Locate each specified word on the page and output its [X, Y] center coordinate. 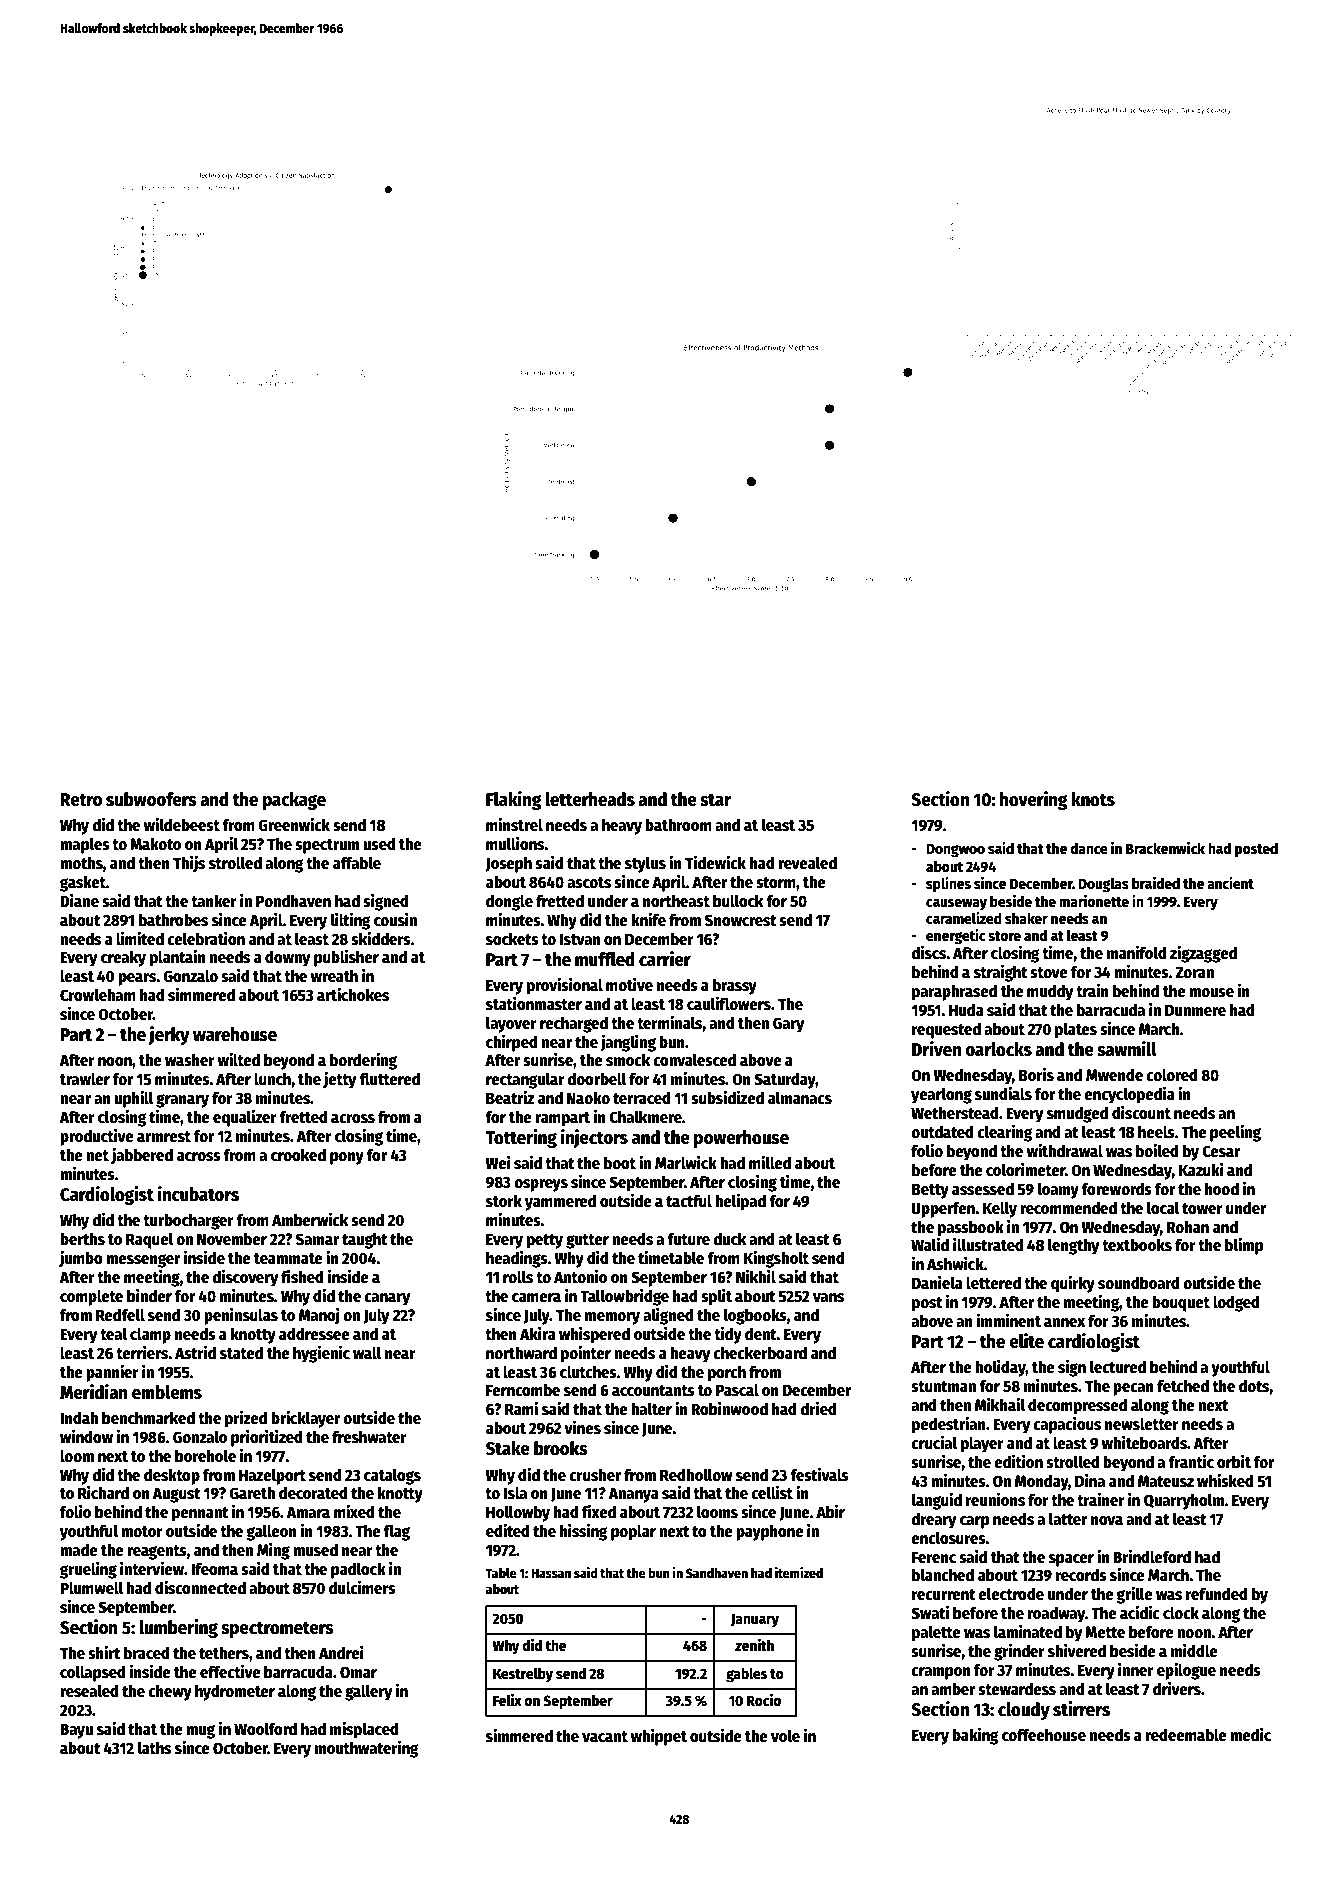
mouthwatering [367, 1749]
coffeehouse [1044, 1735]
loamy [1058, 1190]
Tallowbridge [624, 1297]
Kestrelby [523, 1674]
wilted [239, 1059]
